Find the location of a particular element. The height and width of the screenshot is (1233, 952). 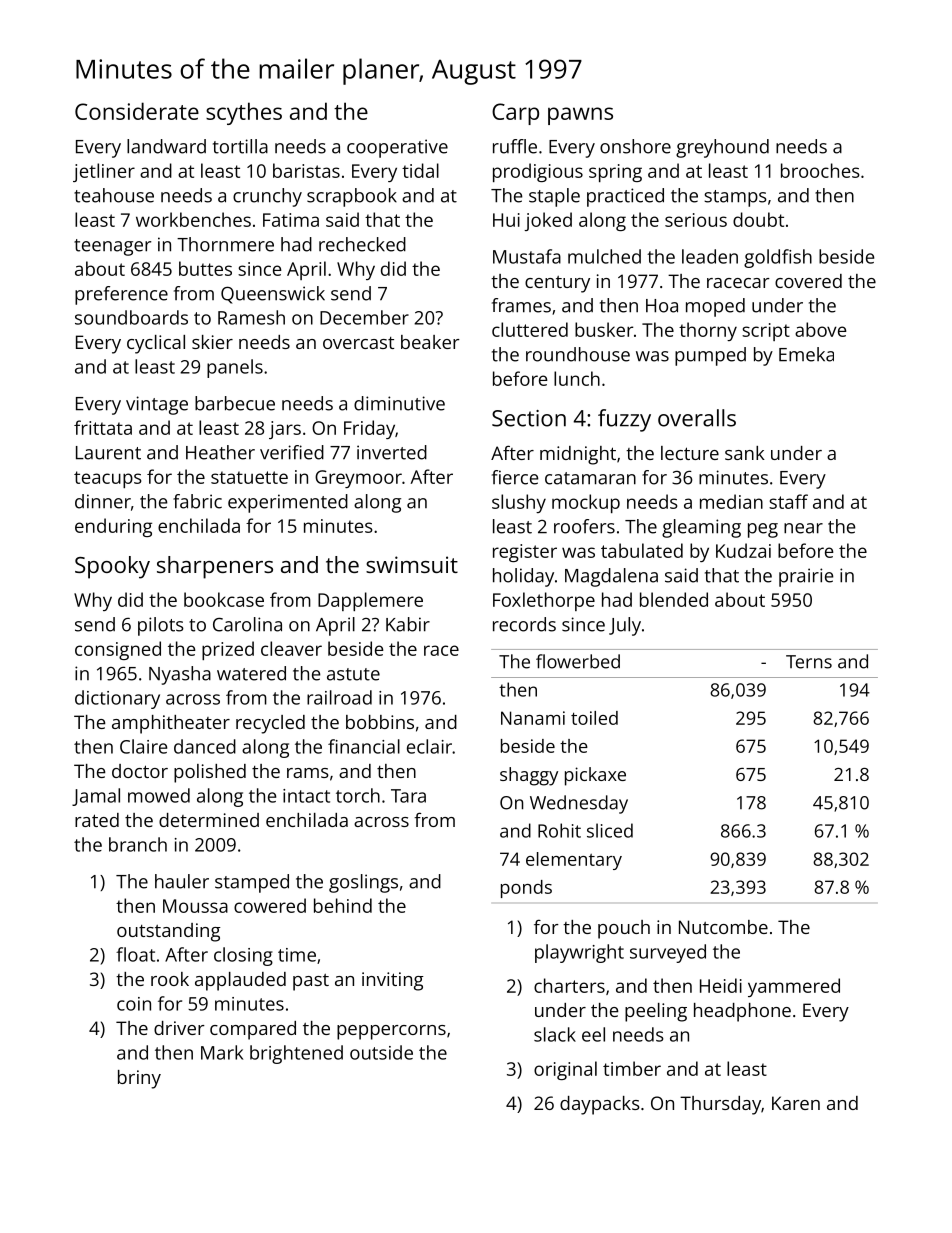

Nyasha is located at coordinates (180, 675).
